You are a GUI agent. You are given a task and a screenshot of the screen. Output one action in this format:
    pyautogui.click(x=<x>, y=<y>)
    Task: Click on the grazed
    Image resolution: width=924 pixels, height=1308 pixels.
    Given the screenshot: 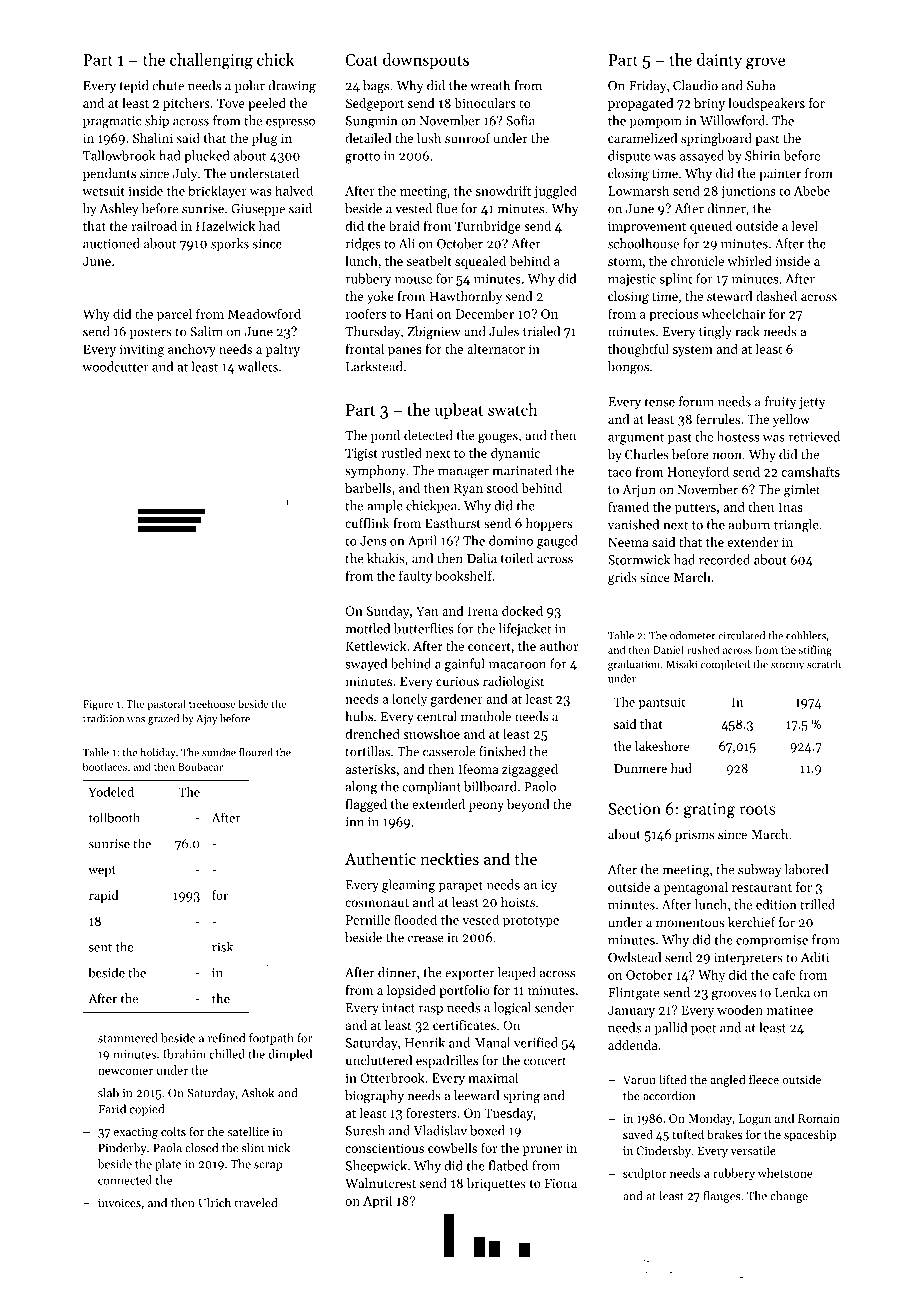 What is the action you would take?
    pyautogui.click(x=163, y=719)
